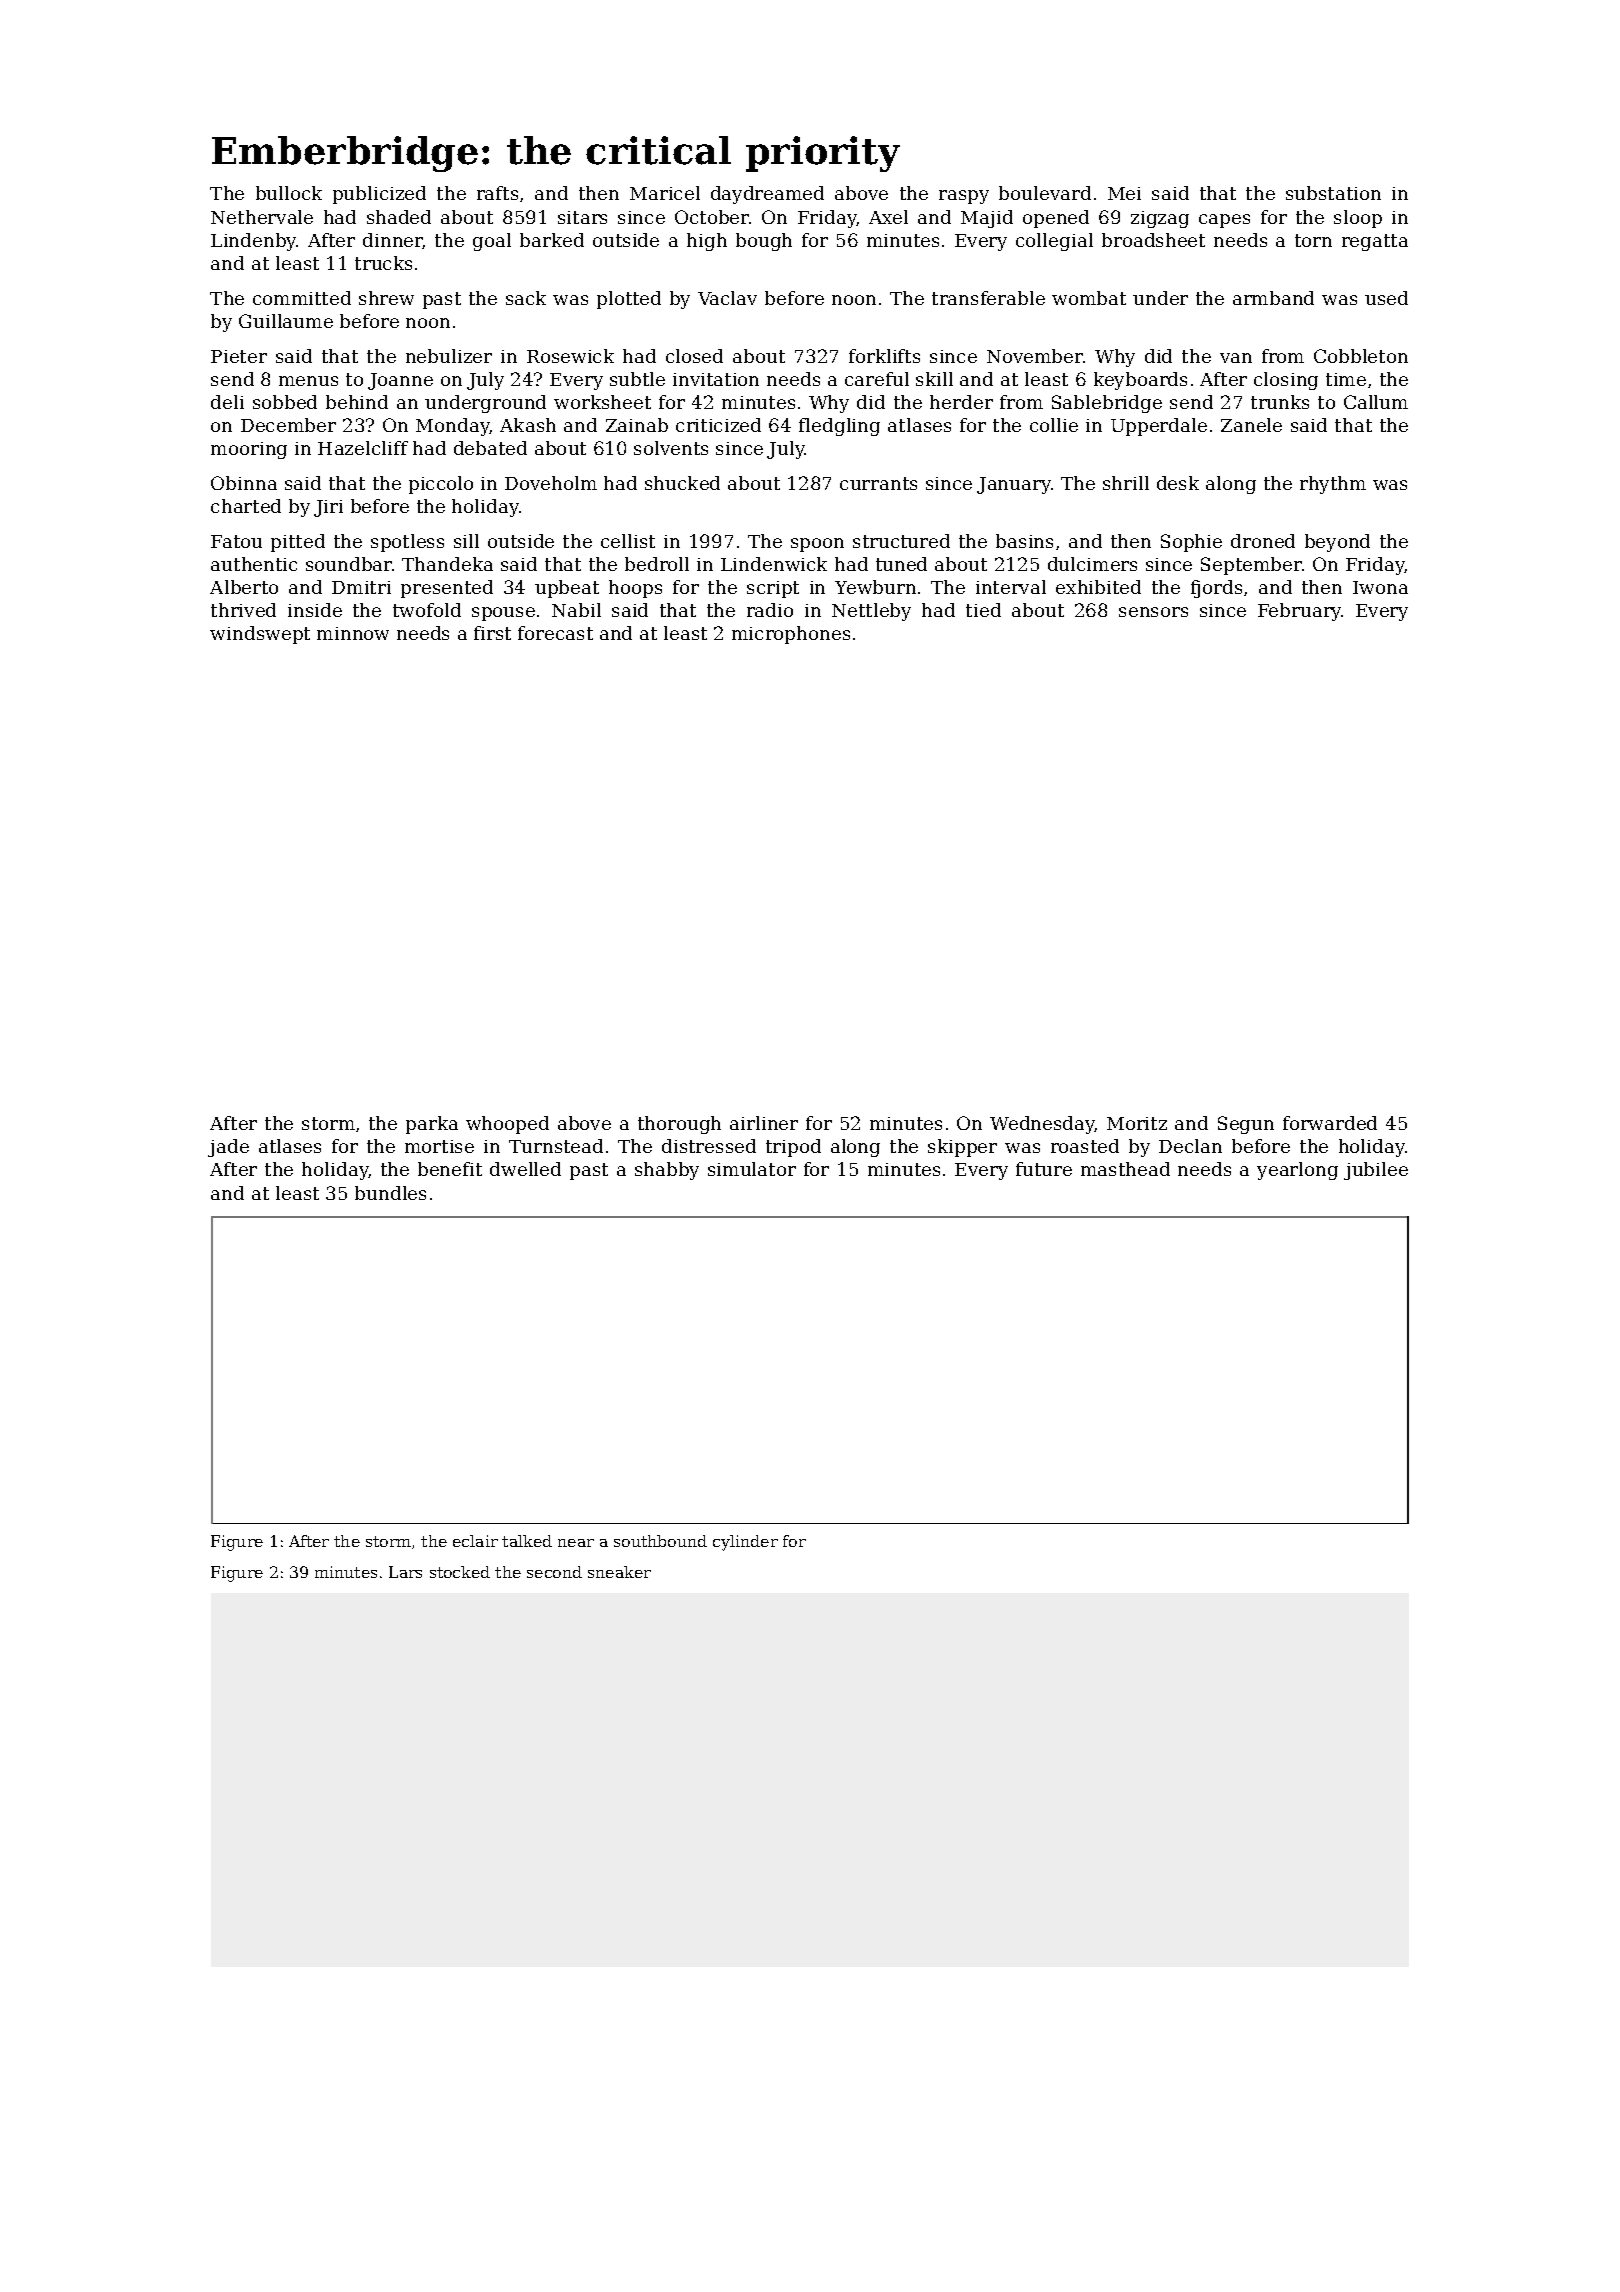  I want to click on shabby, so click(667, 1171).
